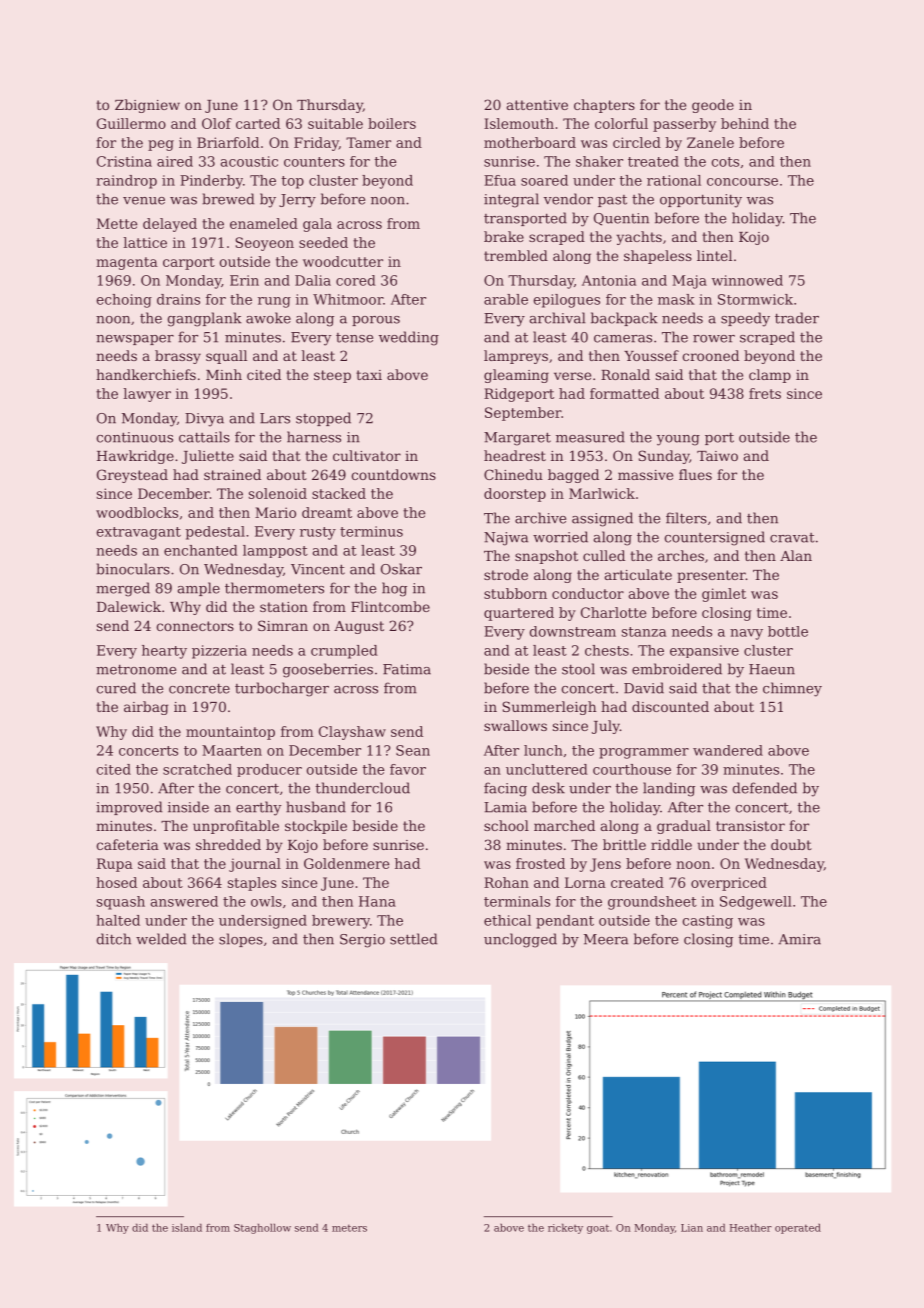 This document has height=1308, width=924. Describe the element at coordinates (788, 631) in the document. I see `bottle` at that location.
